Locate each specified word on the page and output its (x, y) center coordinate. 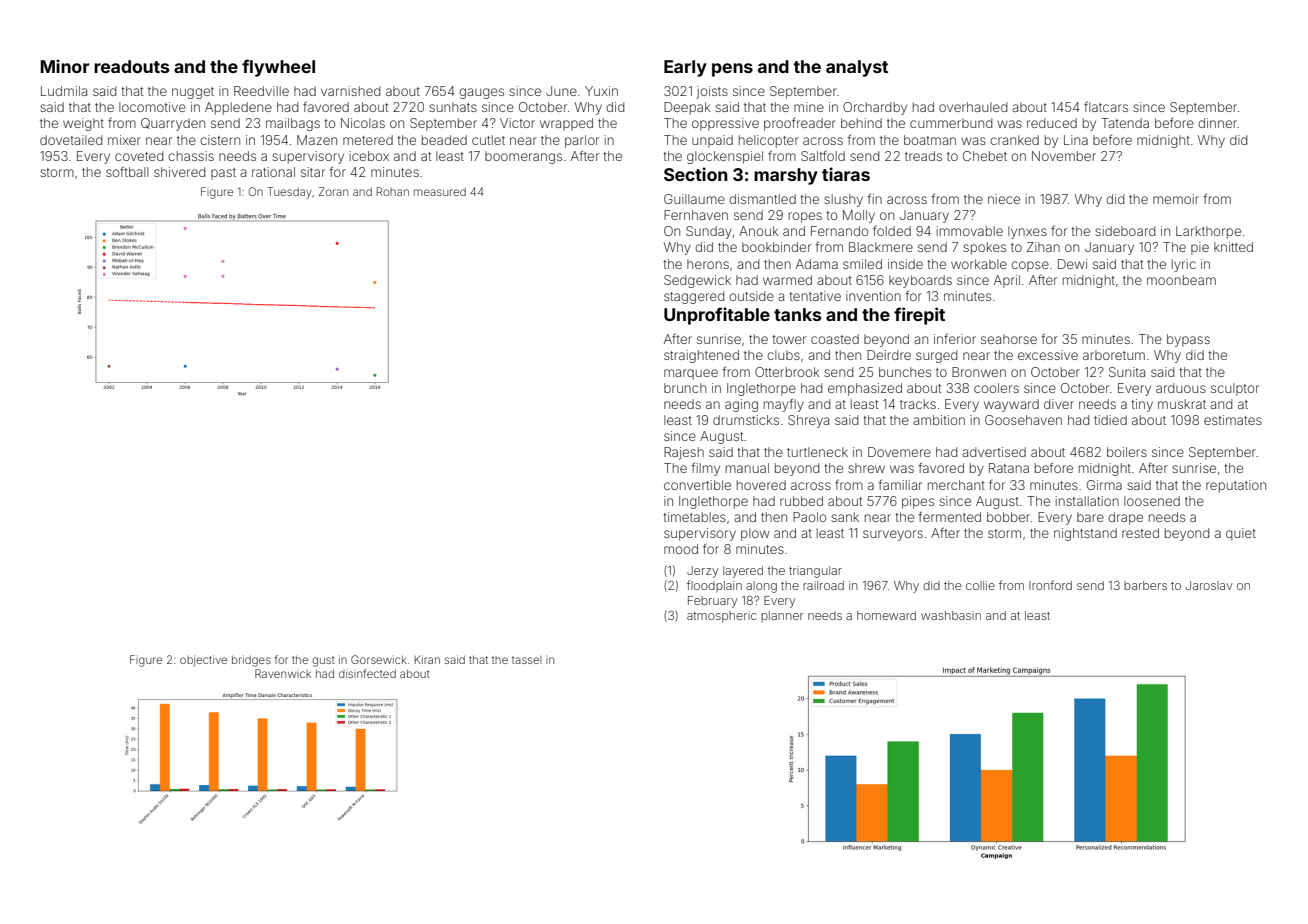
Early (685, 68)
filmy (705, 469)
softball (127, 171)
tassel (527, 660)
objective (203, 661)
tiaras (846, 174)
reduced (1052, 123)
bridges (251, 661)
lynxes (1027, 232)
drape (1125, 518)
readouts (131, 66)
